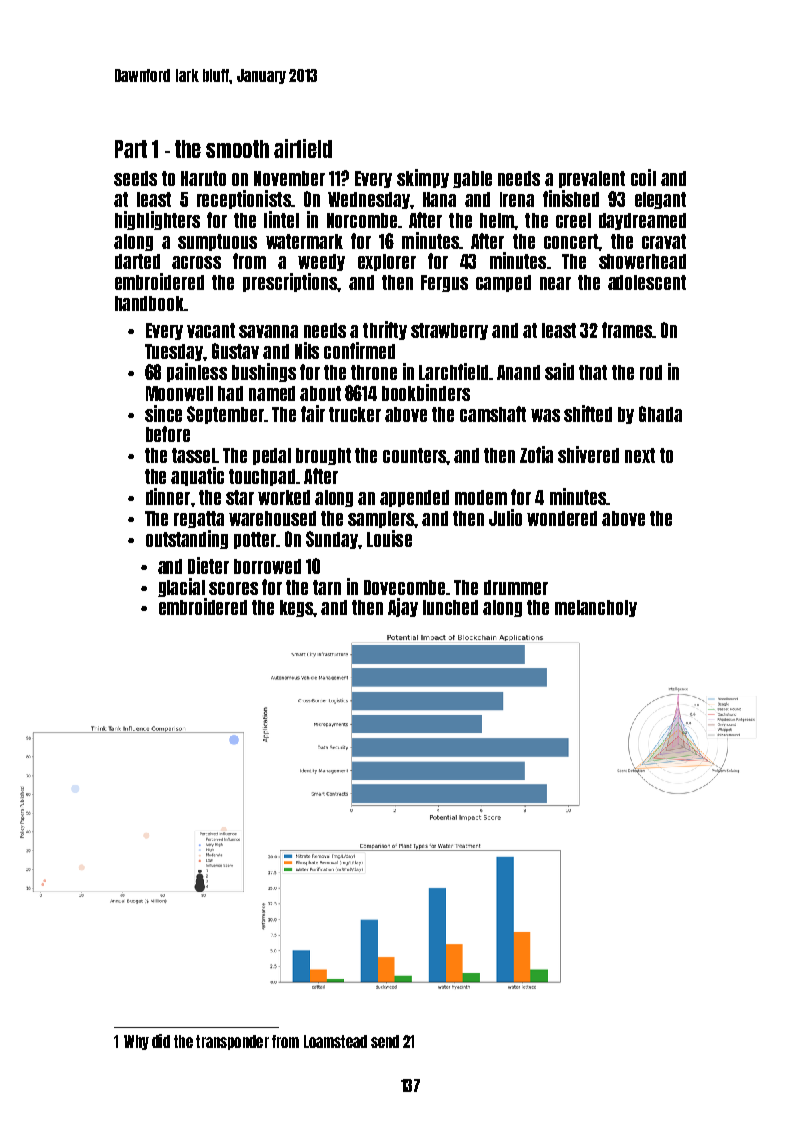  I want to click on thrifty, so click(385, 330).
